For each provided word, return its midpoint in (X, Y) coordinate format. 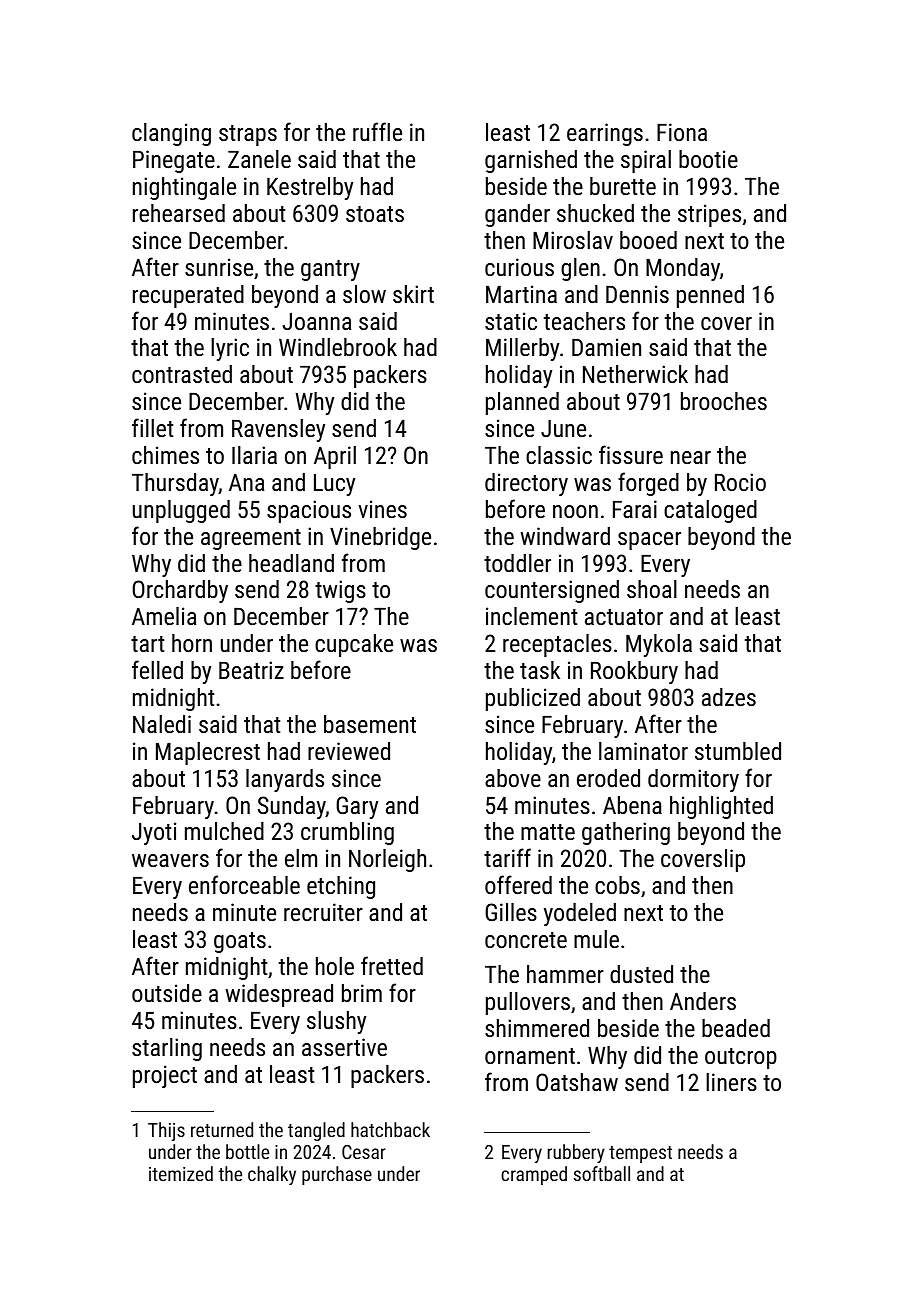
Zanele (259, 159)
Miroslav (573, 240)
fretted (392, 965)
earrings (605, 134)
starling (167, 1049)
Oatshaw (577, 1082)
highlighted (721, 807)
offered (518, 884)
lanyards (285, 780)
